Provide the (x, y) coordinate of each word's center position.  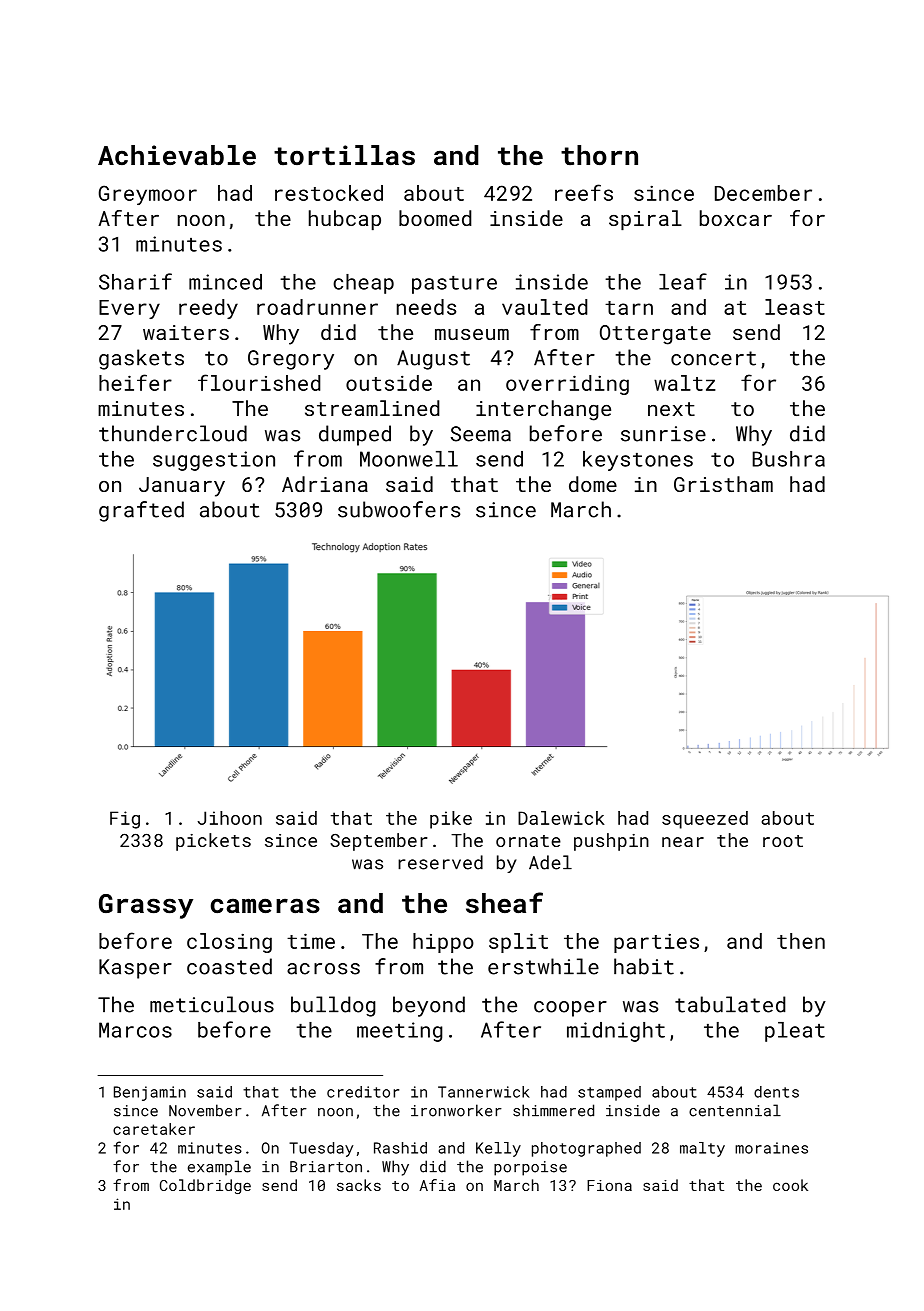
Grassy (146, 906)
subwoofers (399, 509)
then (801, 941)
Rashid (400, 1148)
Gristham (723, 484)
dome (593, 484)
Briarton (326, 1167)
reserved (440, 862)
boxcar (736, 218)
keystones (638, 461)
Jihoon (230, 818)
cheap (363, 284)
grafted (141, 511)
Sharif (135, 281)
